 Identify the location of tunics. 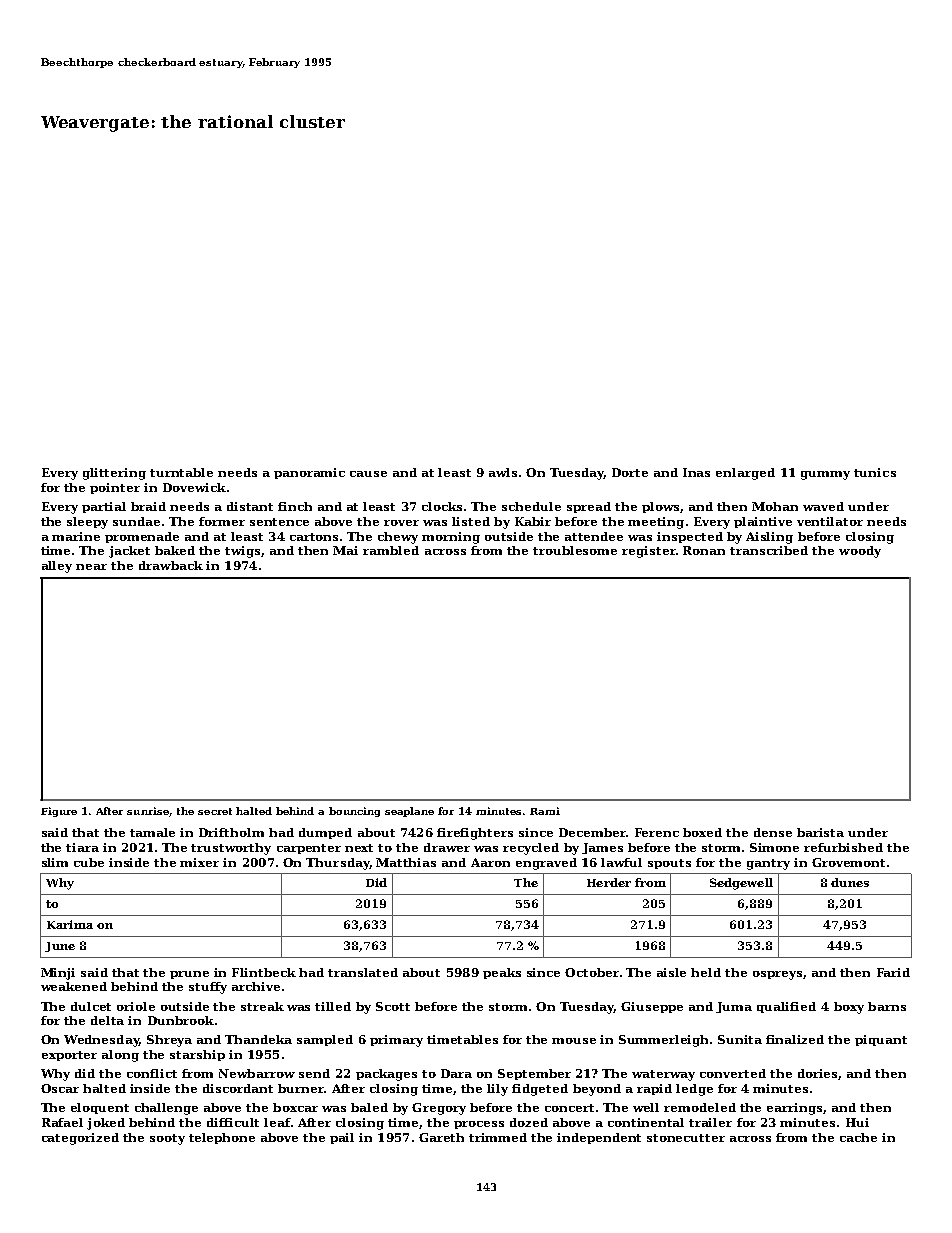
(875, 472).
